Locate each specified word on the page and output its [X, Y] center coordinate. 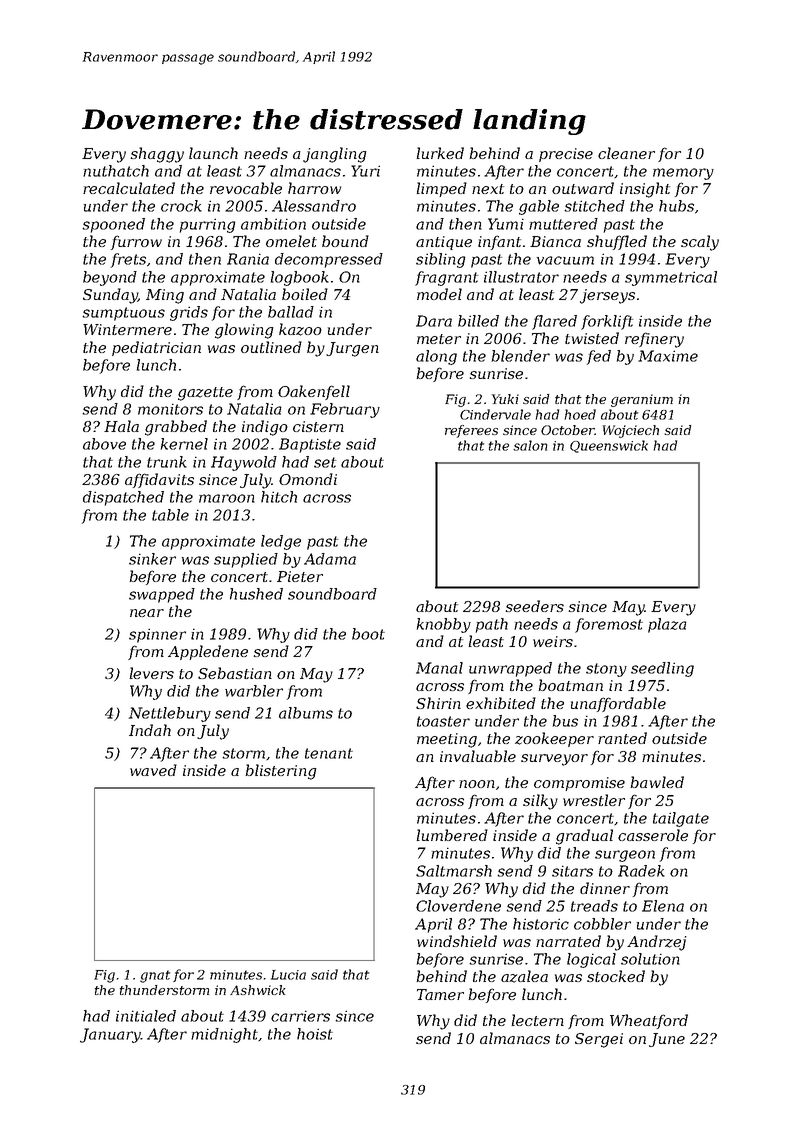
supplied [246, 560]
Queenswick [609, 446]
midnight [224, 1035]
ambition [273, 224]
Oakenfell [314, 392]
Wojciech [631, 431]
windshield [457, 941]
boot [368, 634]
